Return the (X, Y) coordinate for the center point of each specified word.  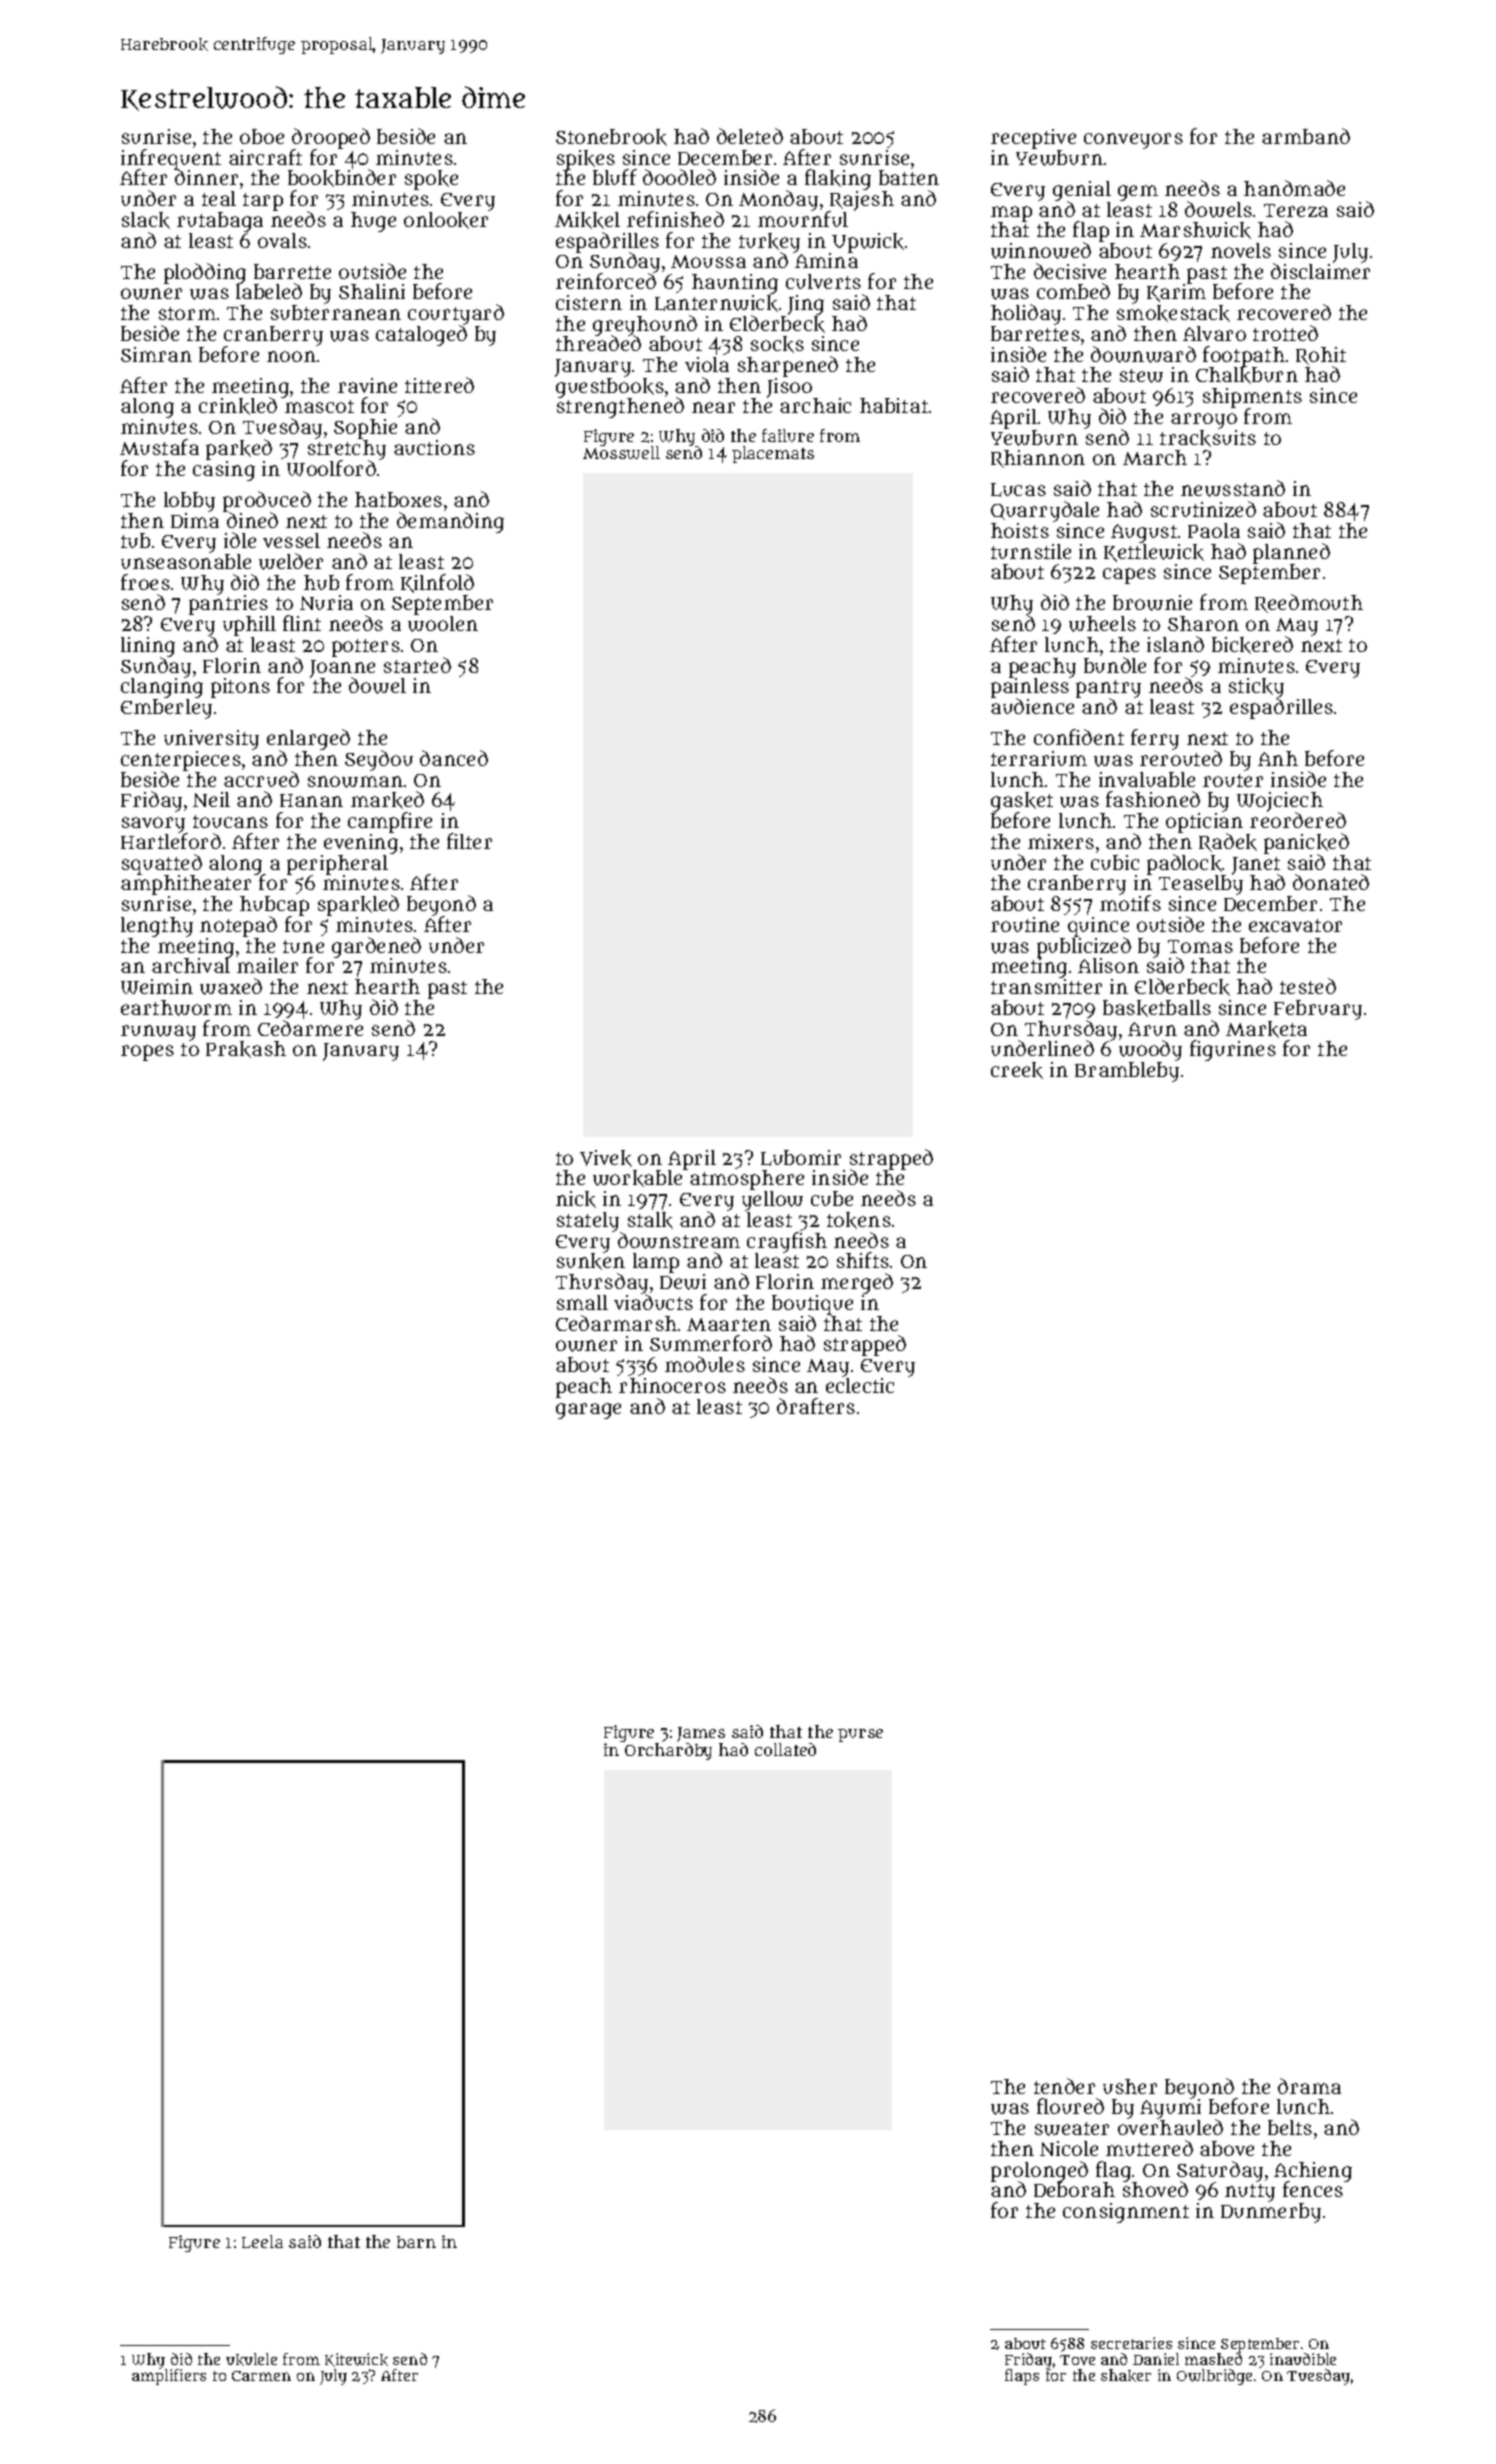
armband (1306, 136)
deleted (750, 136)
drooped (331, 138)
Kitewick (356, 2360)
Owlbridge (1214, 2377)
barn (416, 2242)
